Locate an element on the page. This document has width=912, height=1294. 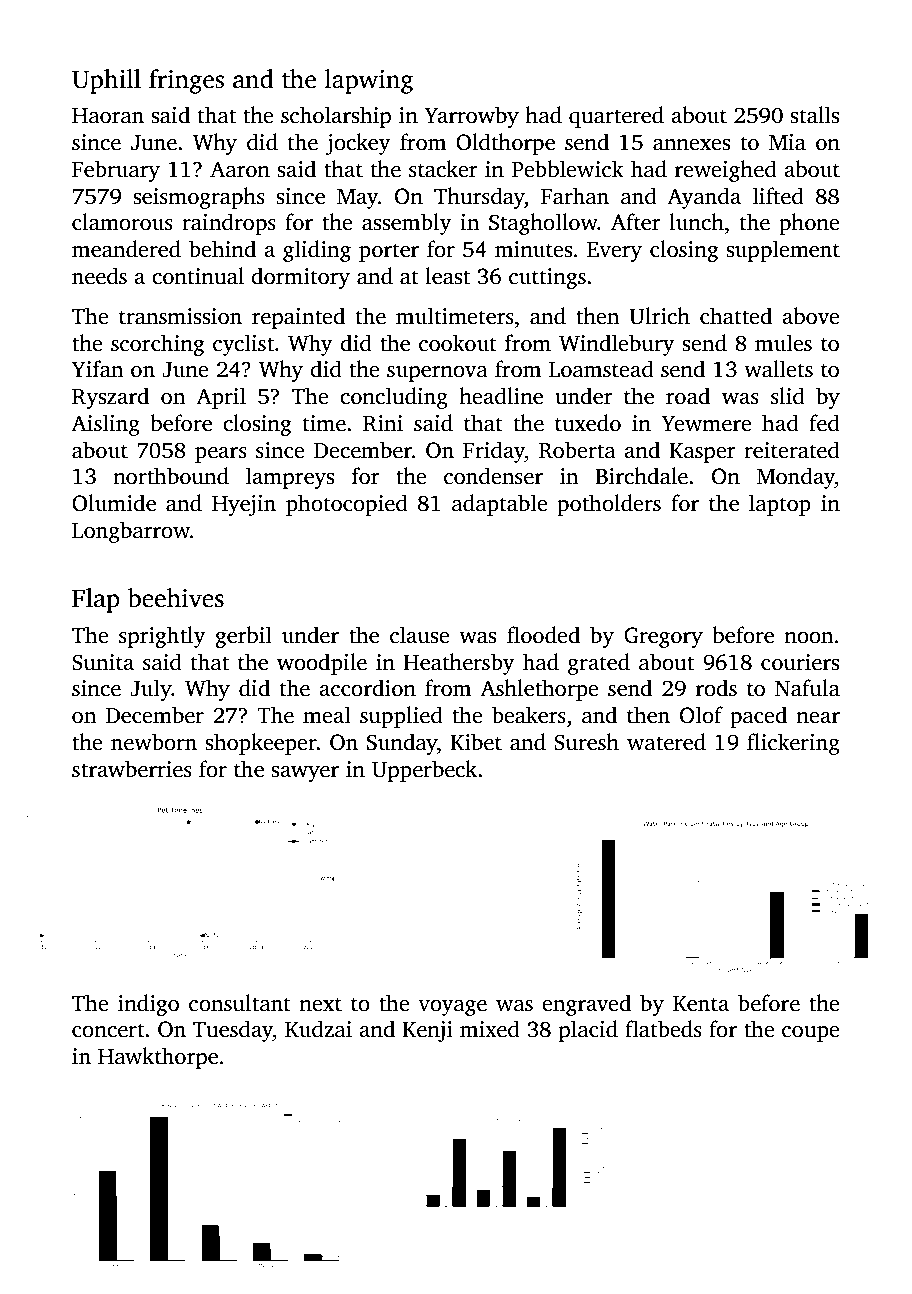
supplied is located at coordinates (401, 717).
